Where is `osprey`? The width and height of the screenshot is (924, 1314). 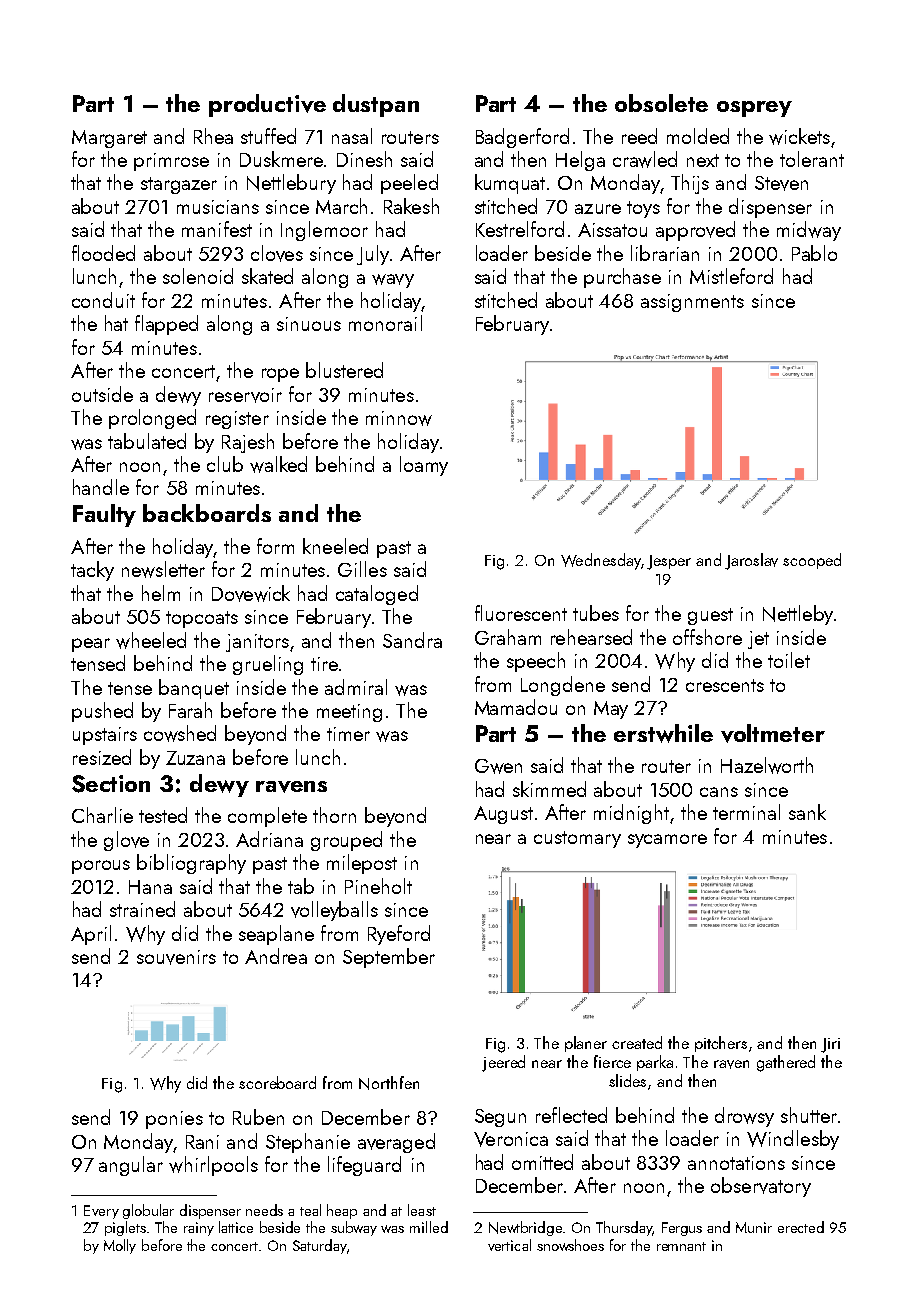 osprey is located at coordinates (754, 109).
